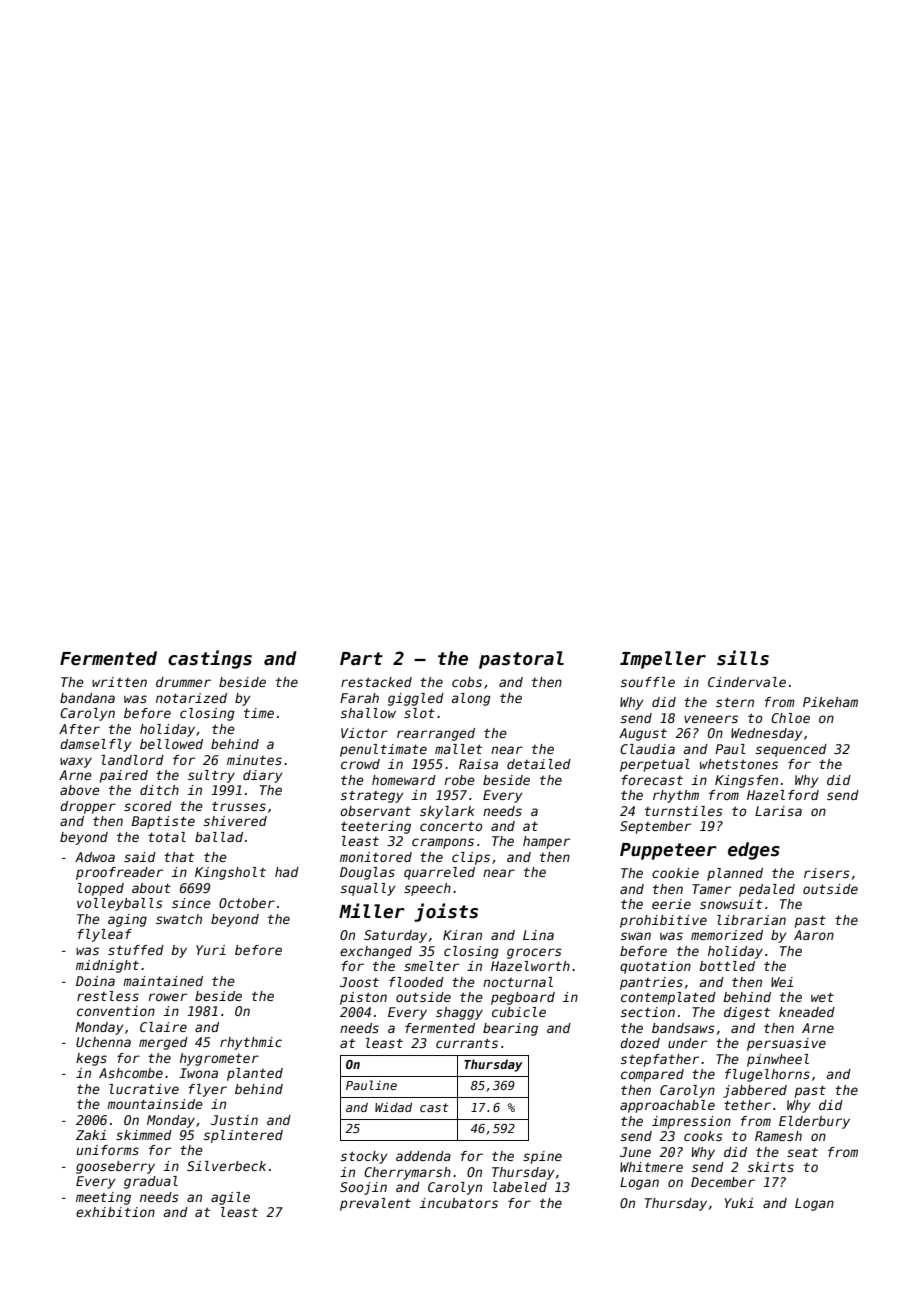 This screenshot has height=1308, width=924. I want to click on compared, so click(652, 1075).
